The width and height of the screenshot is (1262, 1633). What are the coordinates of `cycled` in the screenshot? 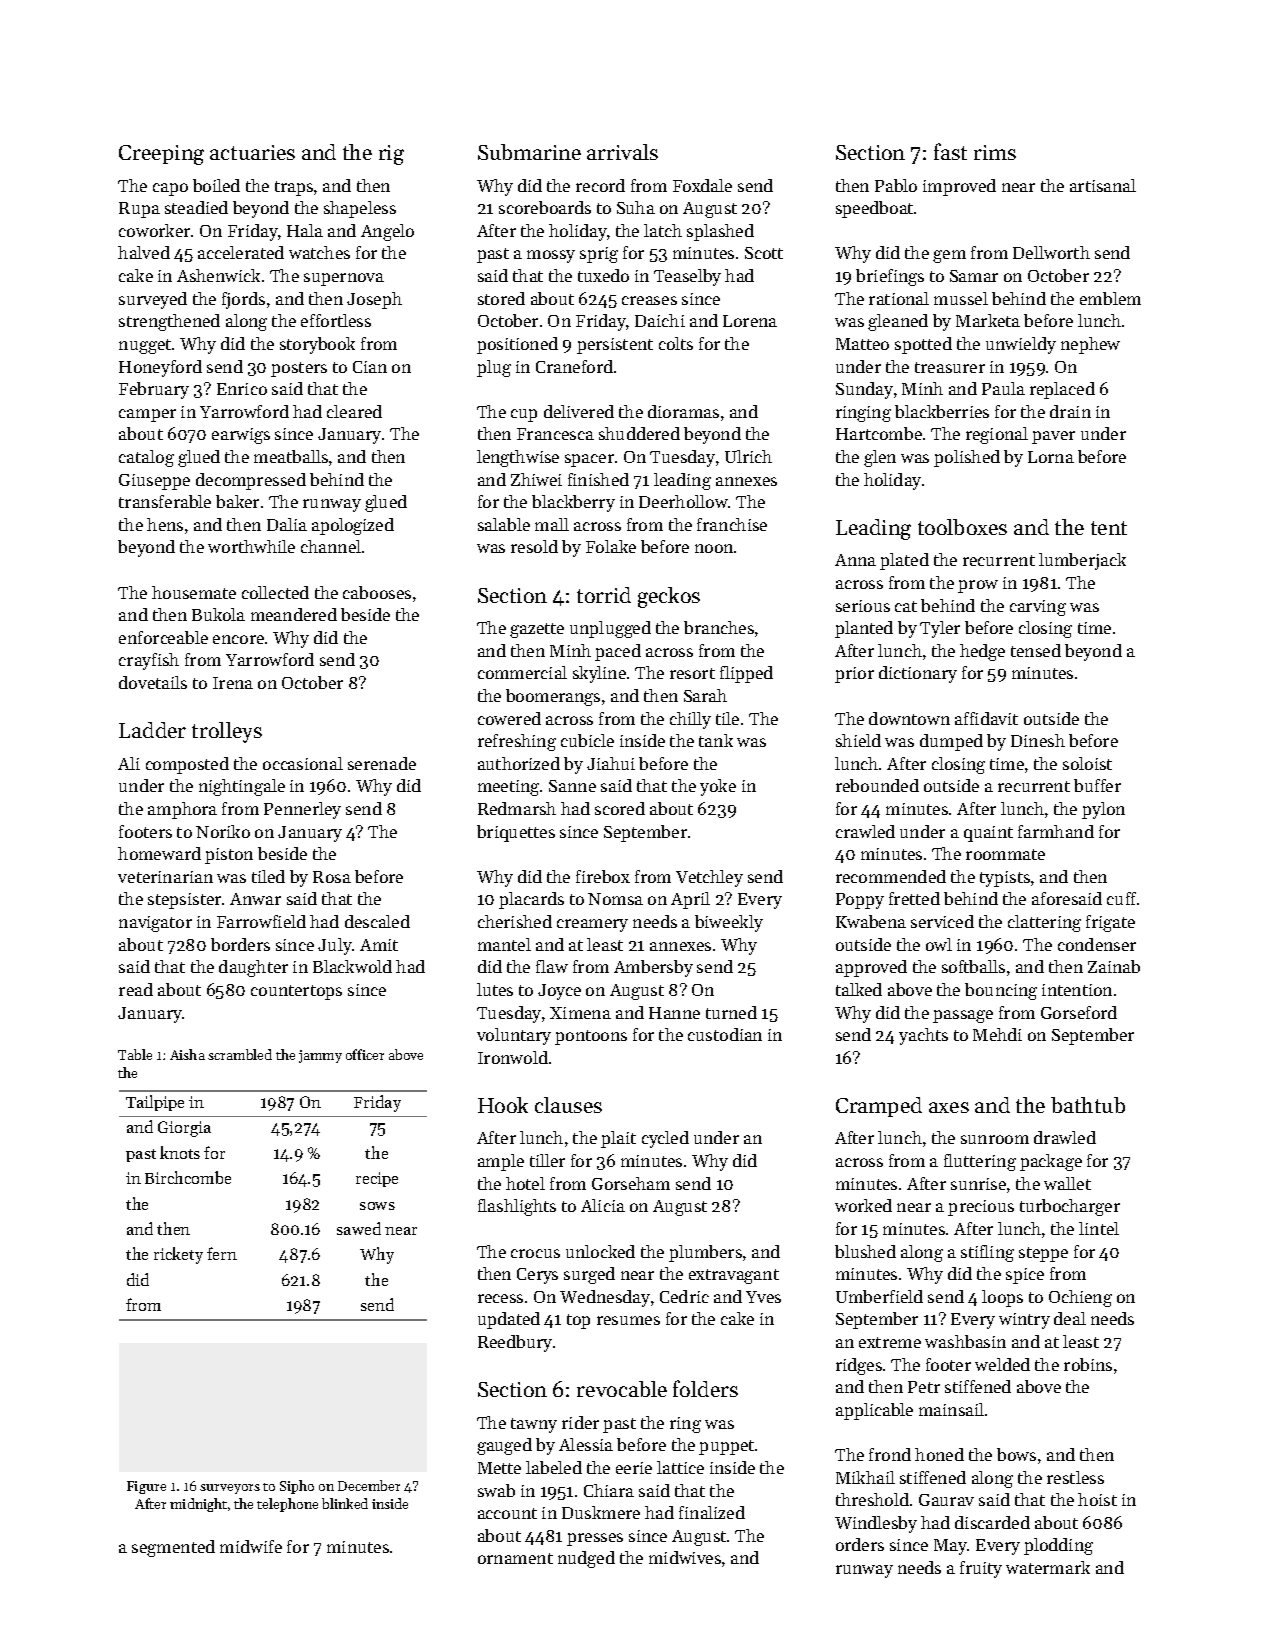 It's located at (665, 1139).
